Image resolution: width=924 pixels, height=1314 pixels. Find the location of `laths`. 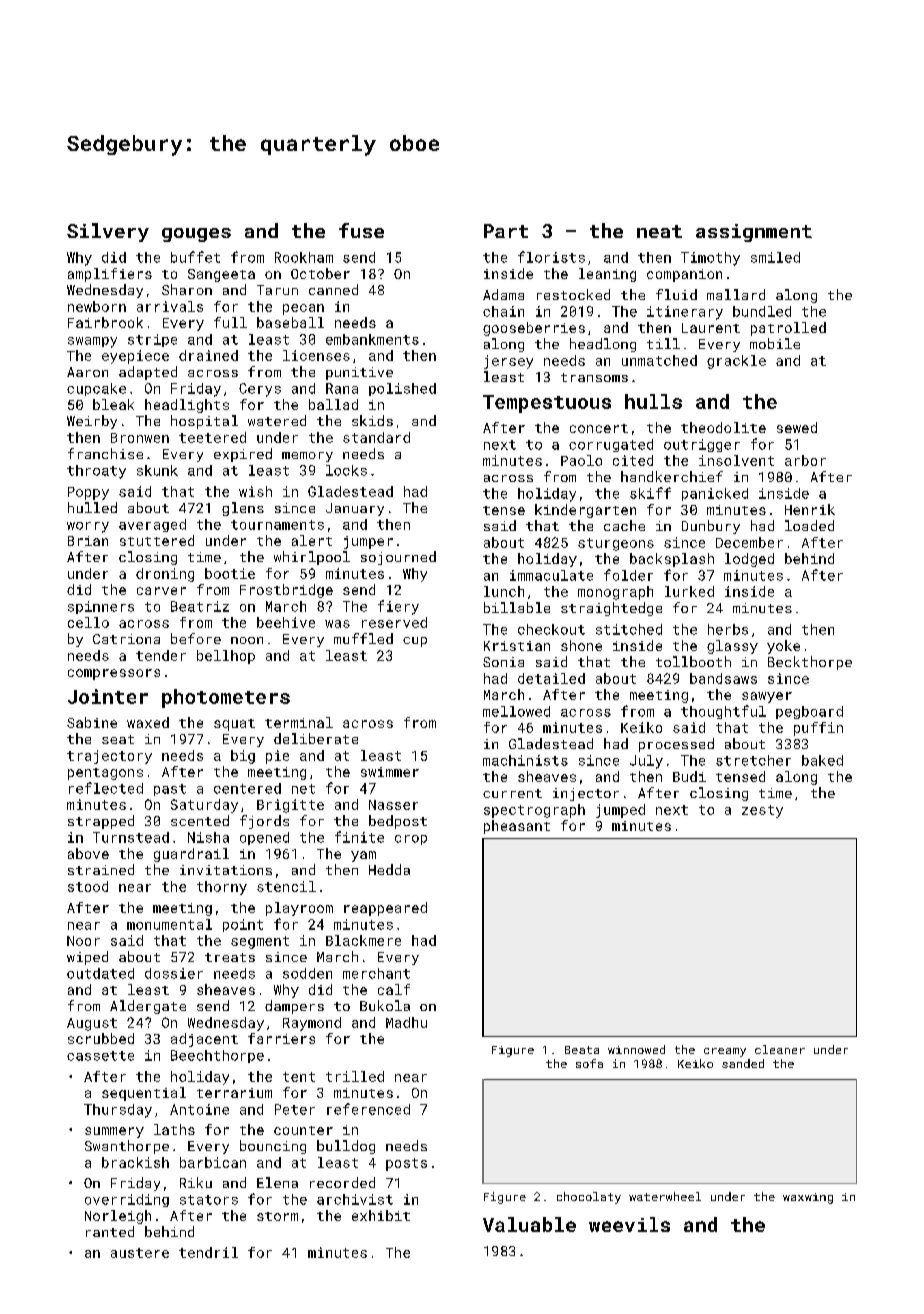

laths is located at coordinates (174, 1129).
